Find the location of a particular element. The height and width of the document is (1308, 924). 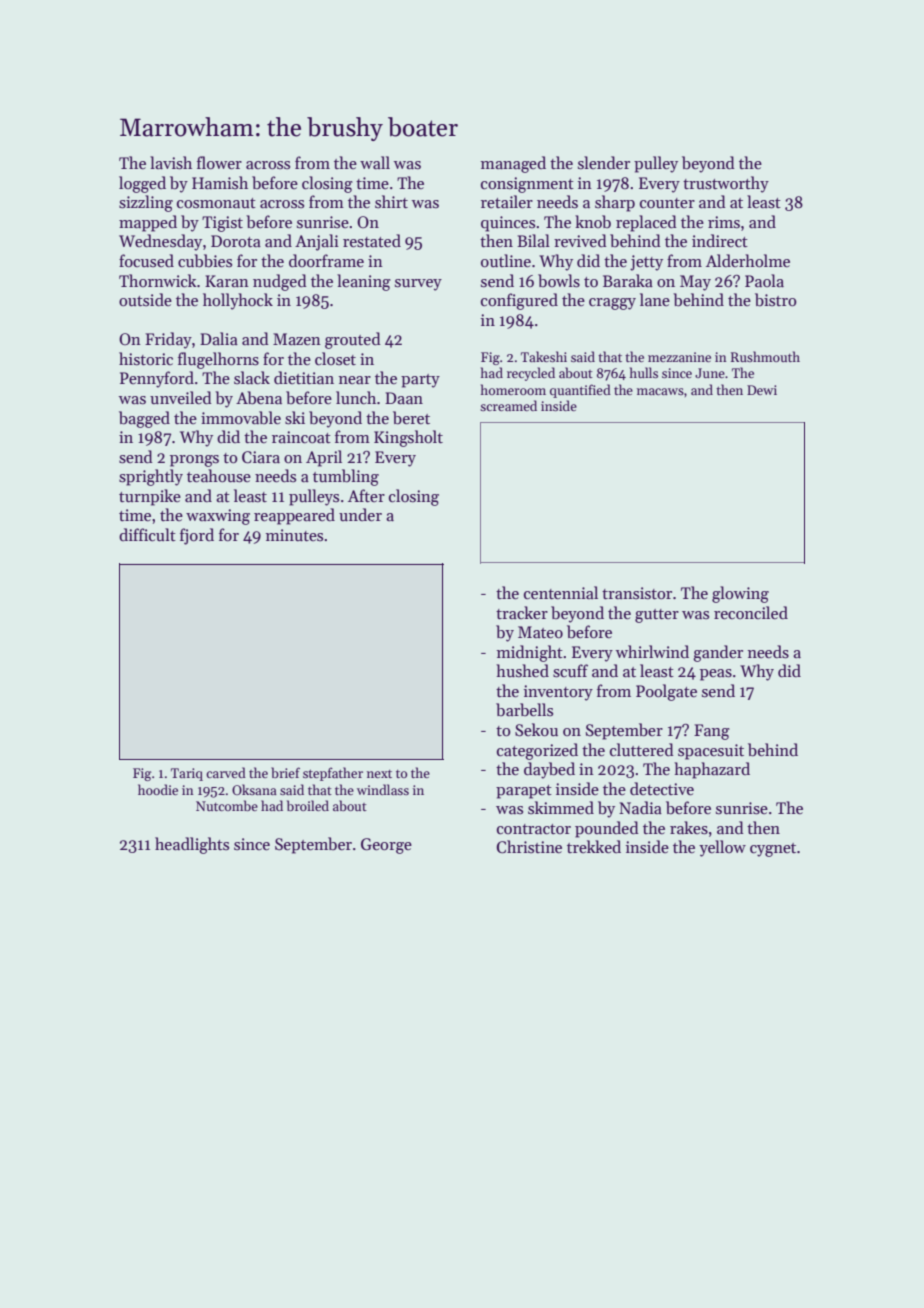

Kingsholt is located at coordinates (408, 438).
